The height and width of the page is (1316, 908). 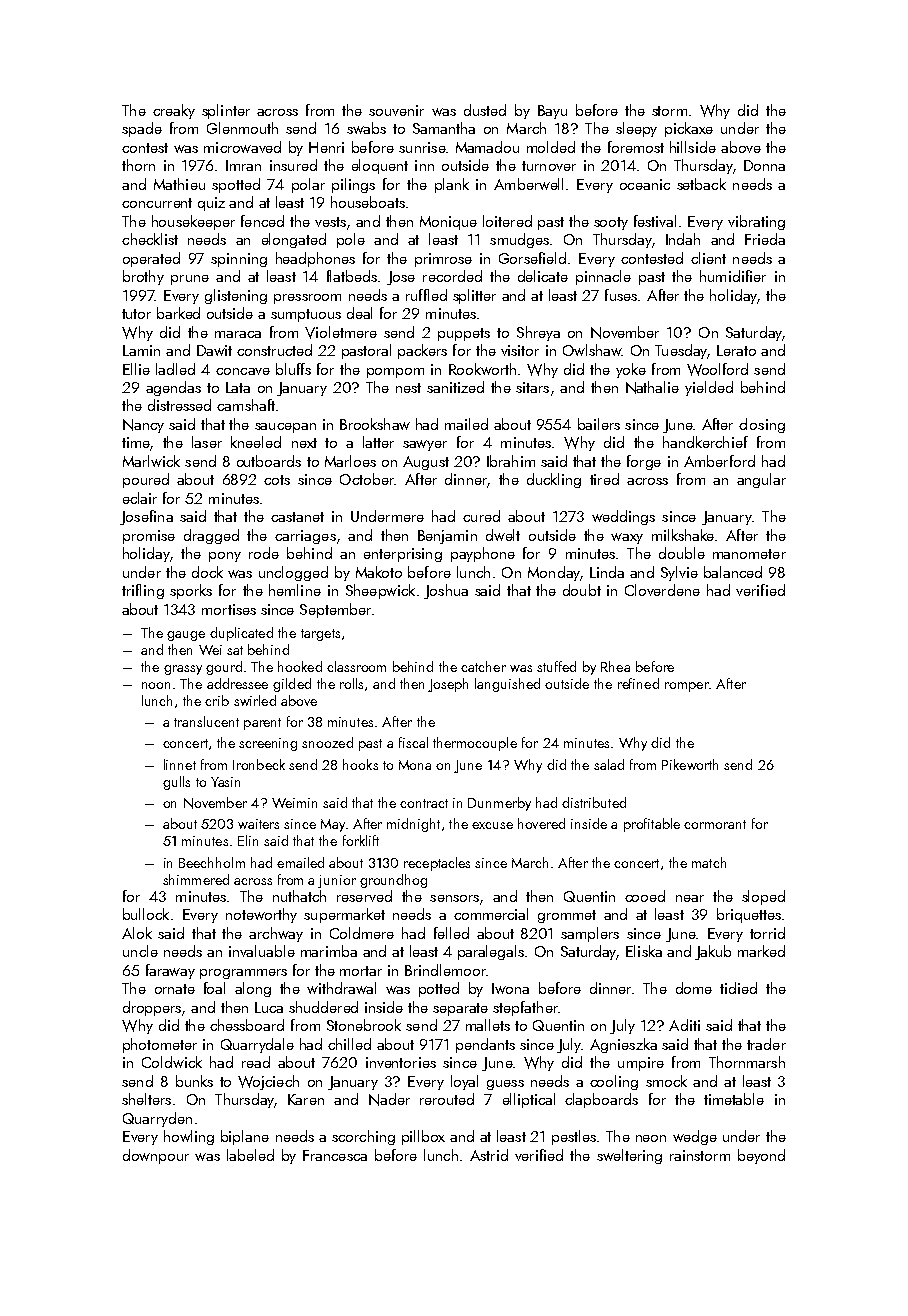 I want to click on shelters, so click(x=146, y=1099).
